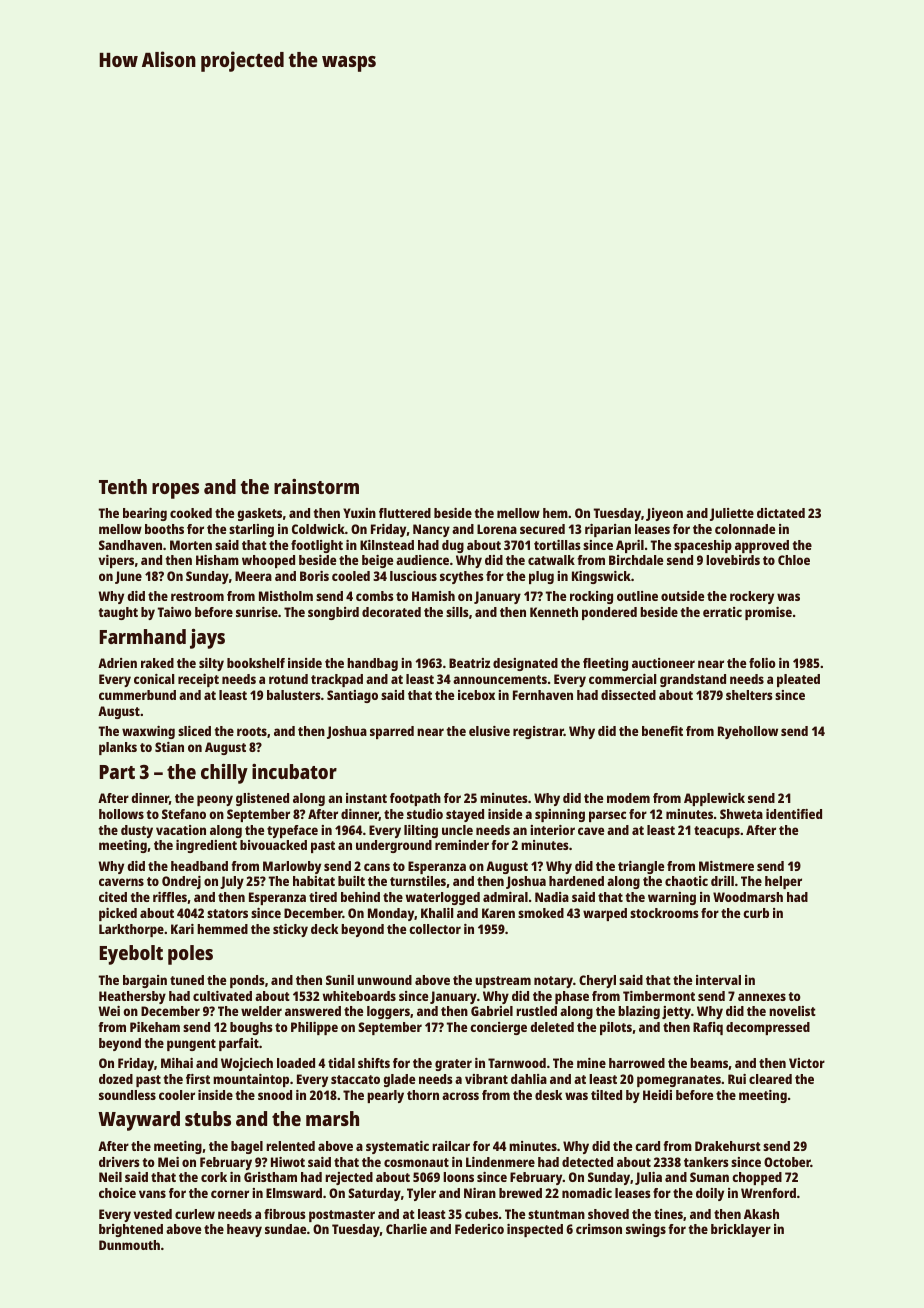  What do you see at coordinates (121, 814) in the image?
I see `hollows` at bounding box center [121, 814].
